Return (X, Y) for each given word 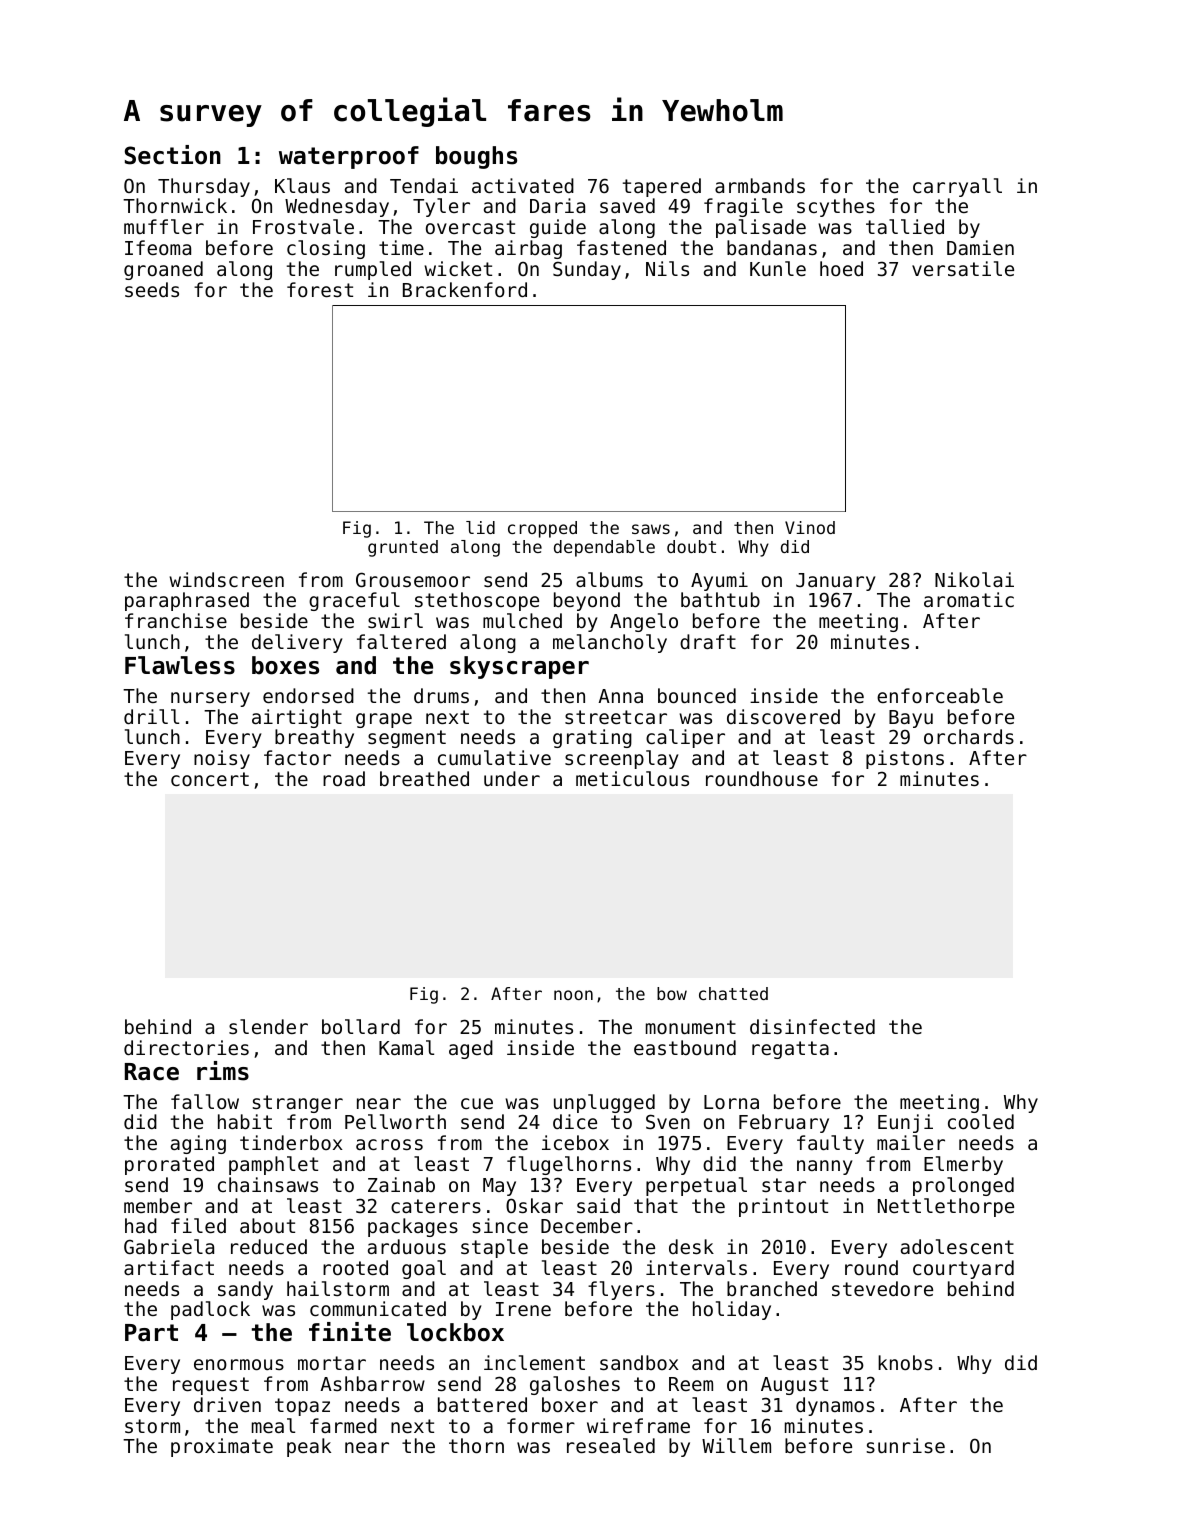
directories (186, 1047)
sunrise (905, 1445)
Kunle (778, 268)
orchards (969, 736)
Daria (557, 205)
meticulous (632, 778)
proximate (222, 1447)
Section (173, 155)
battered (482, 1404)
